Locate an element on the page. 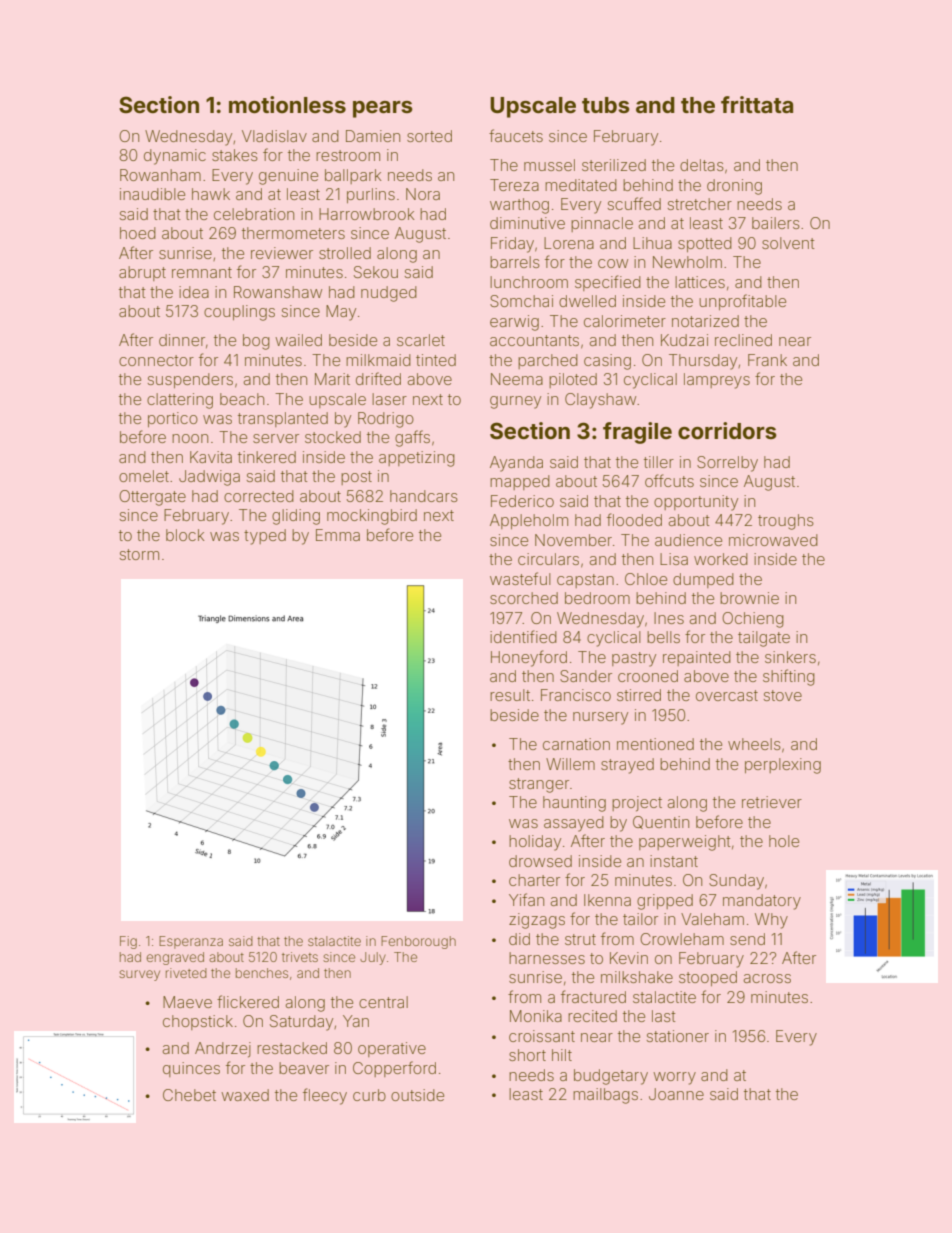 The image size is (952, 1233). tubs is located at coordinates (606, 105).
